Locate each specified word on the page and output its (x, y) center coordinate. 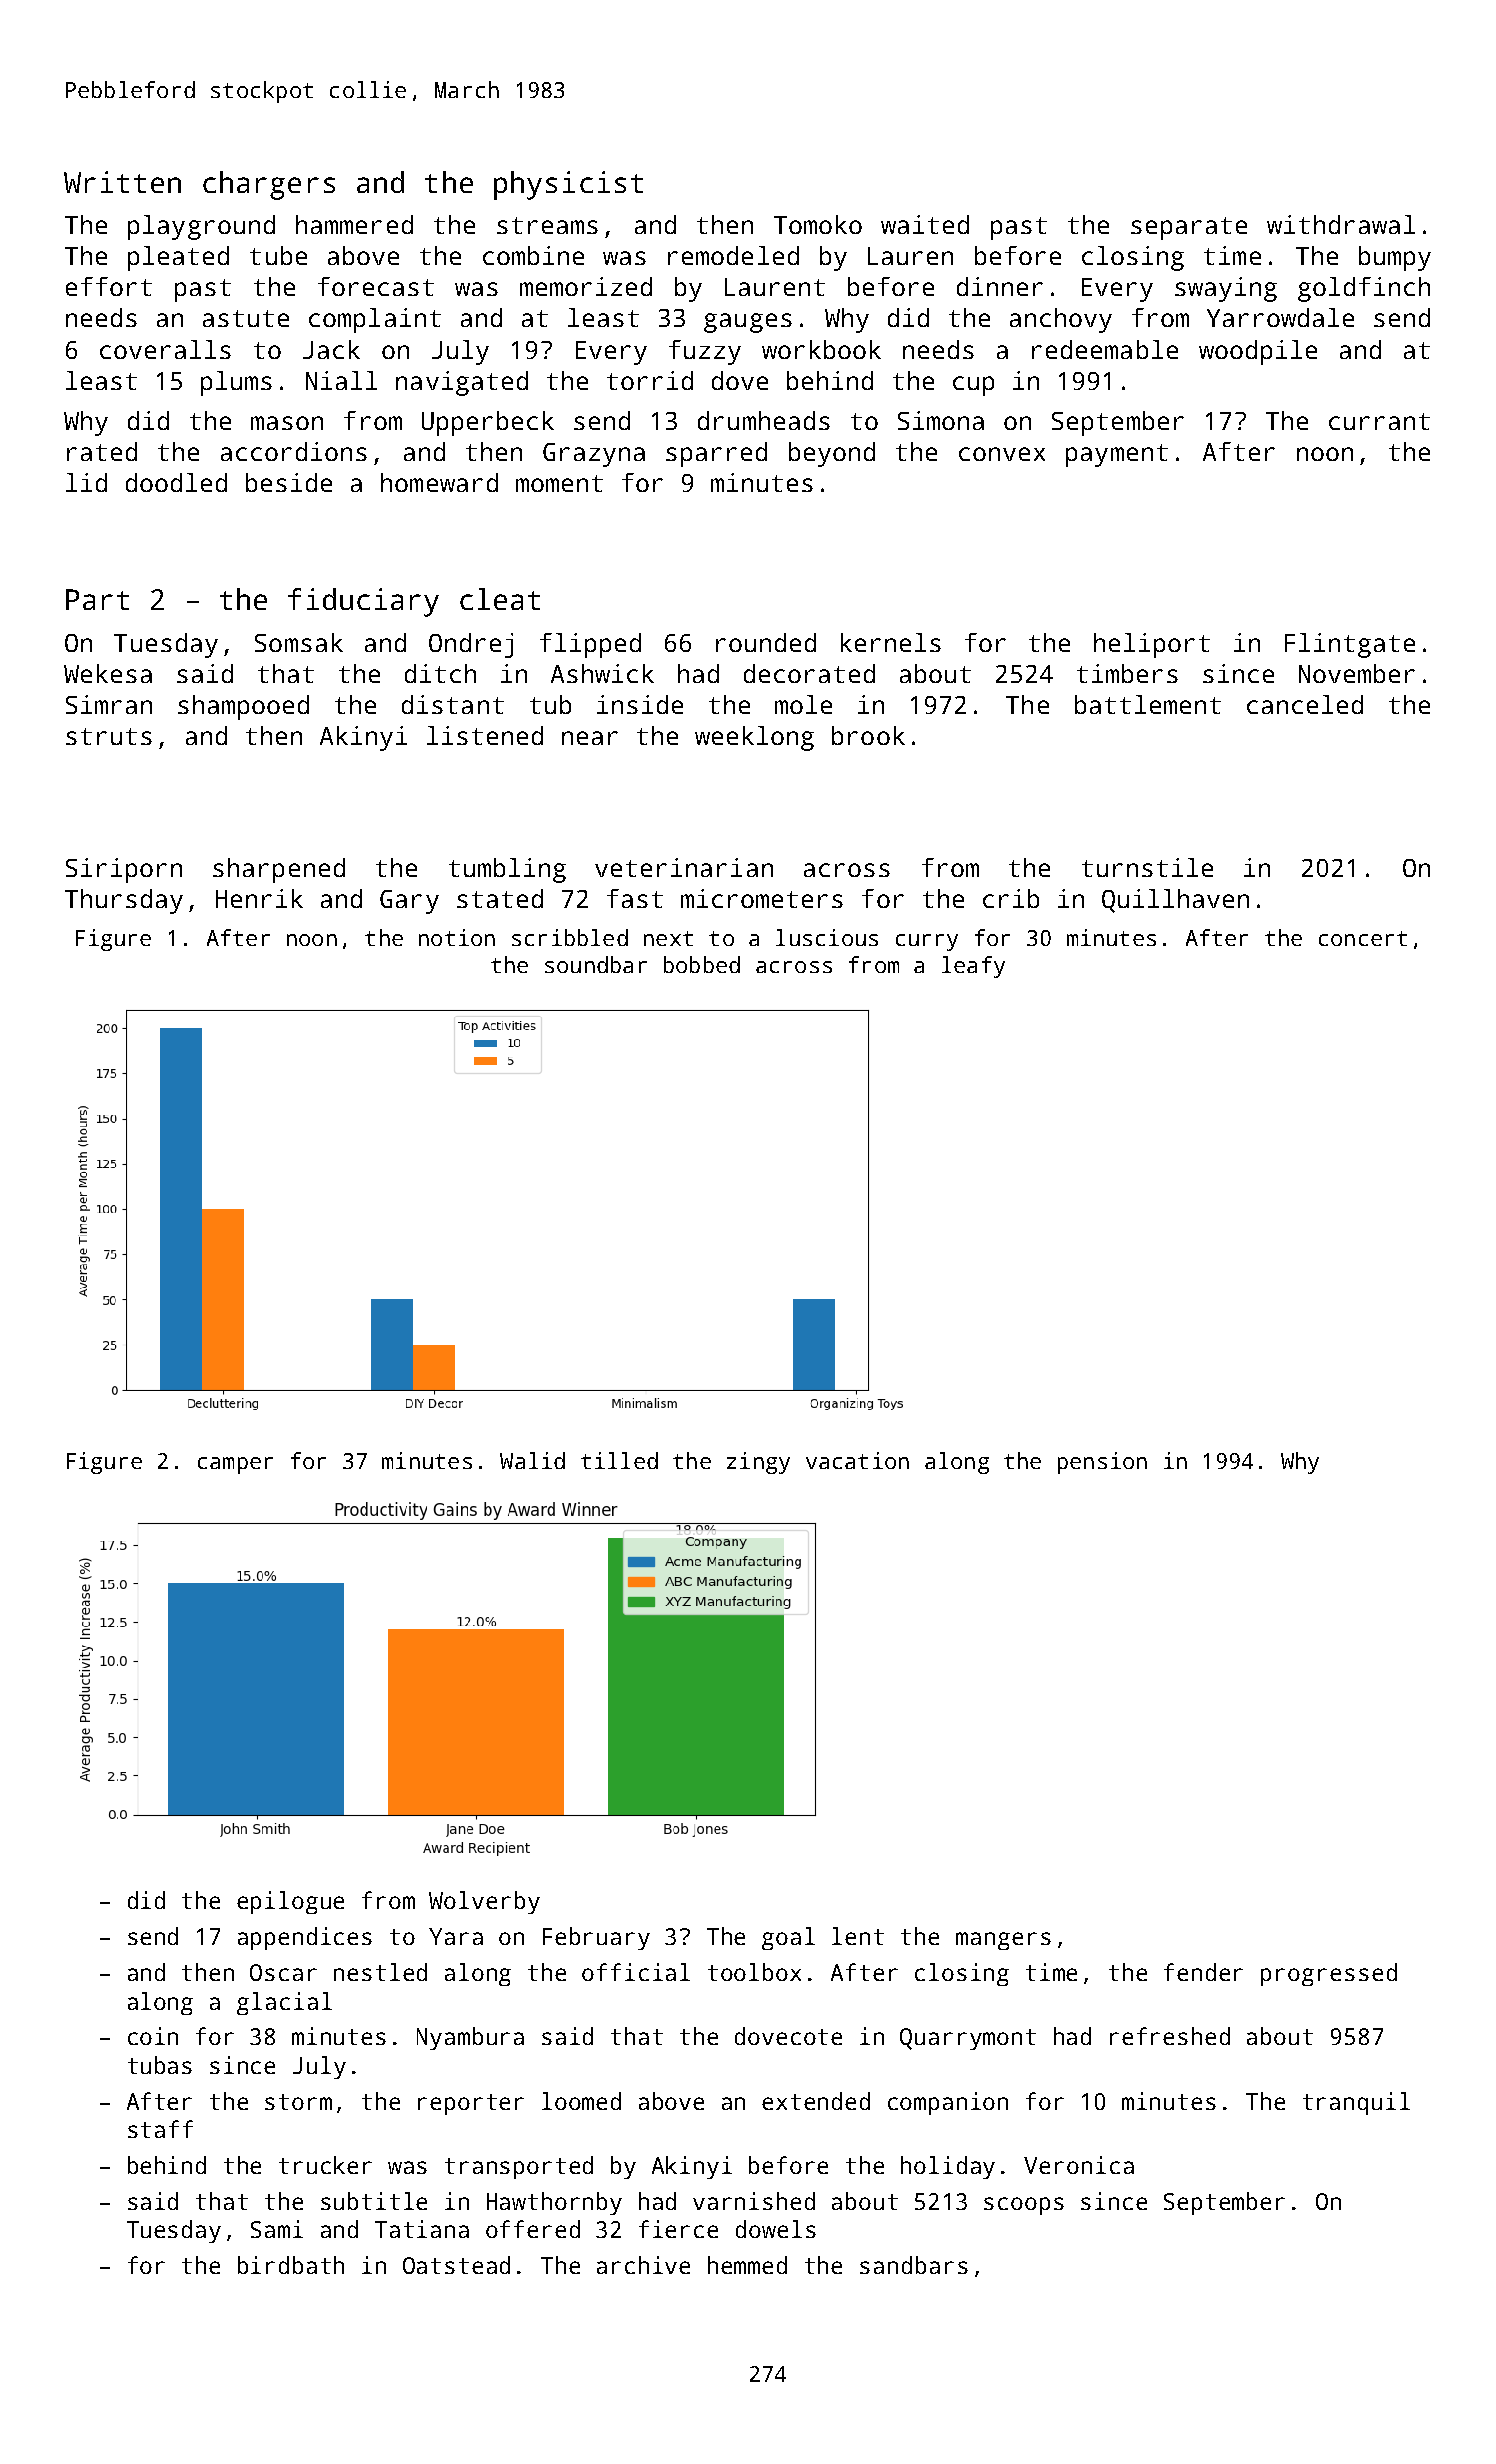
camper (235, 1465)
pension (1102, 1463)
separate (1189, 228)
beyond (832, 454)
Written (122, 182)
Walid (532, 1460)
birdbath (291, 2265)
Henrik (259, 898)
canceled (1305, 704)
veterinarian (684, 867)
